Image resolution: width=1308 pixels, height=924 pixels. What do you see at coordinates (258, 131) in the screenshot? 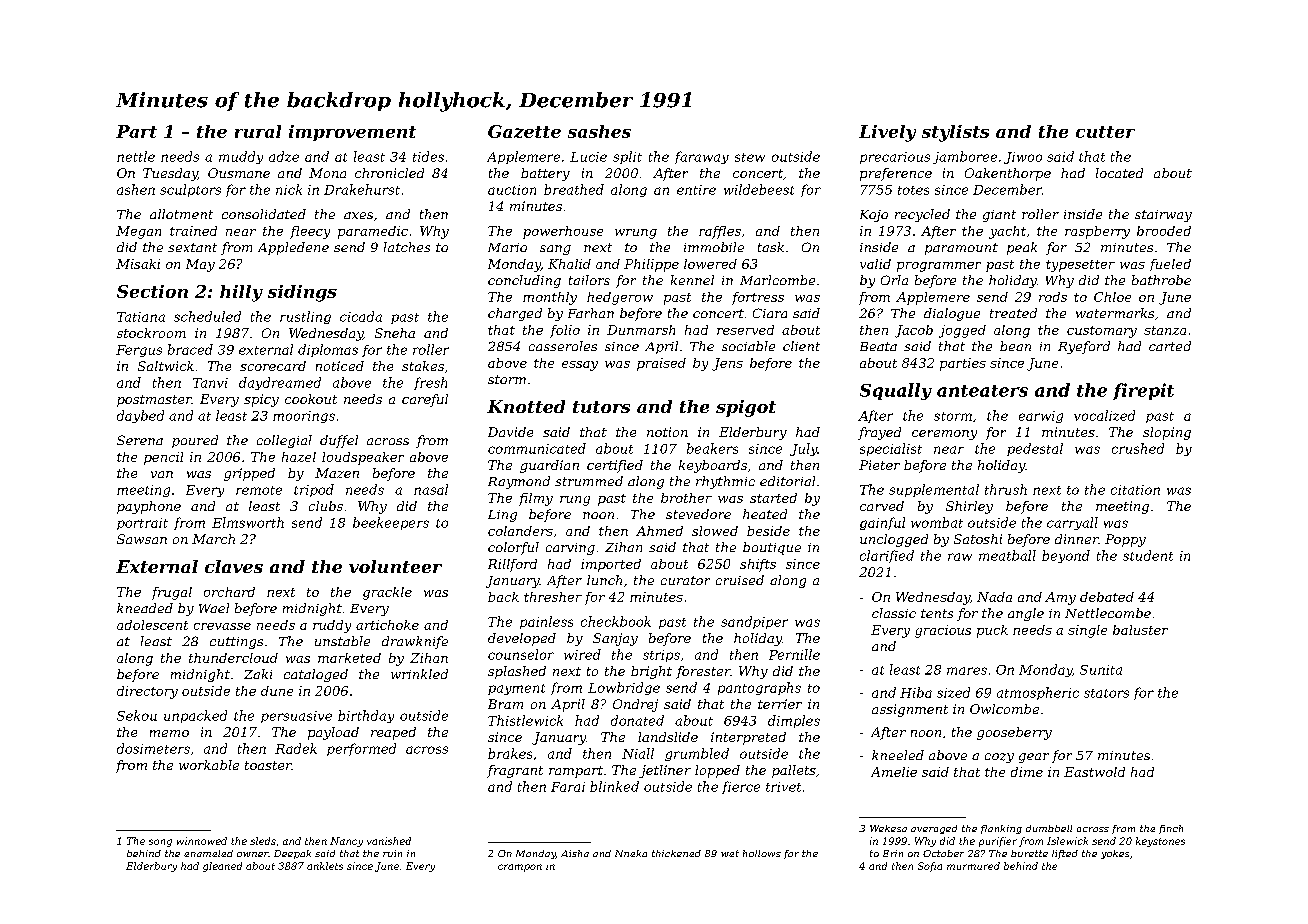
I see `rural` at bounding box center [258, 131].
